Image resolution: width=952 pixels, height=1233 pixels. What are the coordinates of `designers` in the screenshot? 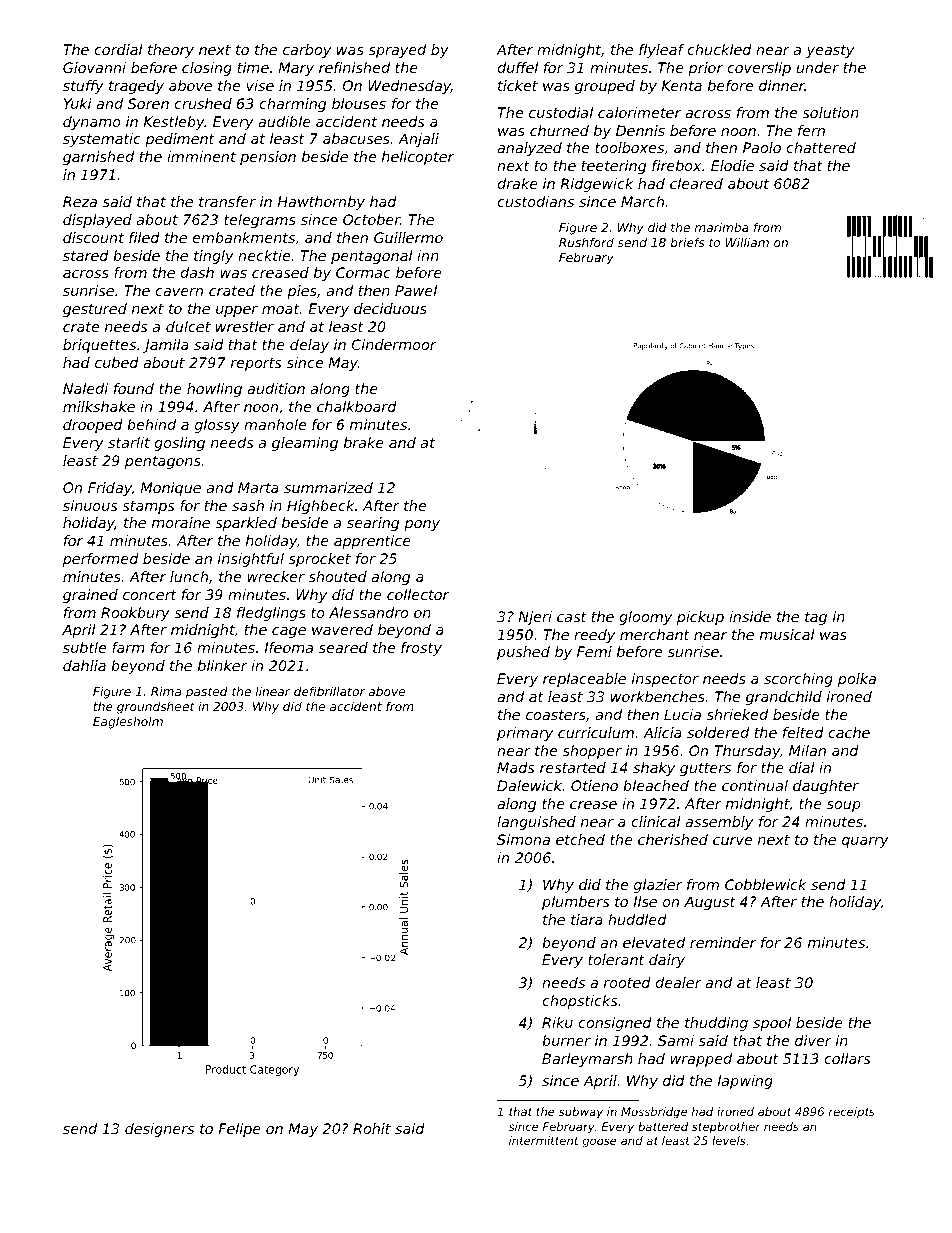 It's located at (159, 1130).
